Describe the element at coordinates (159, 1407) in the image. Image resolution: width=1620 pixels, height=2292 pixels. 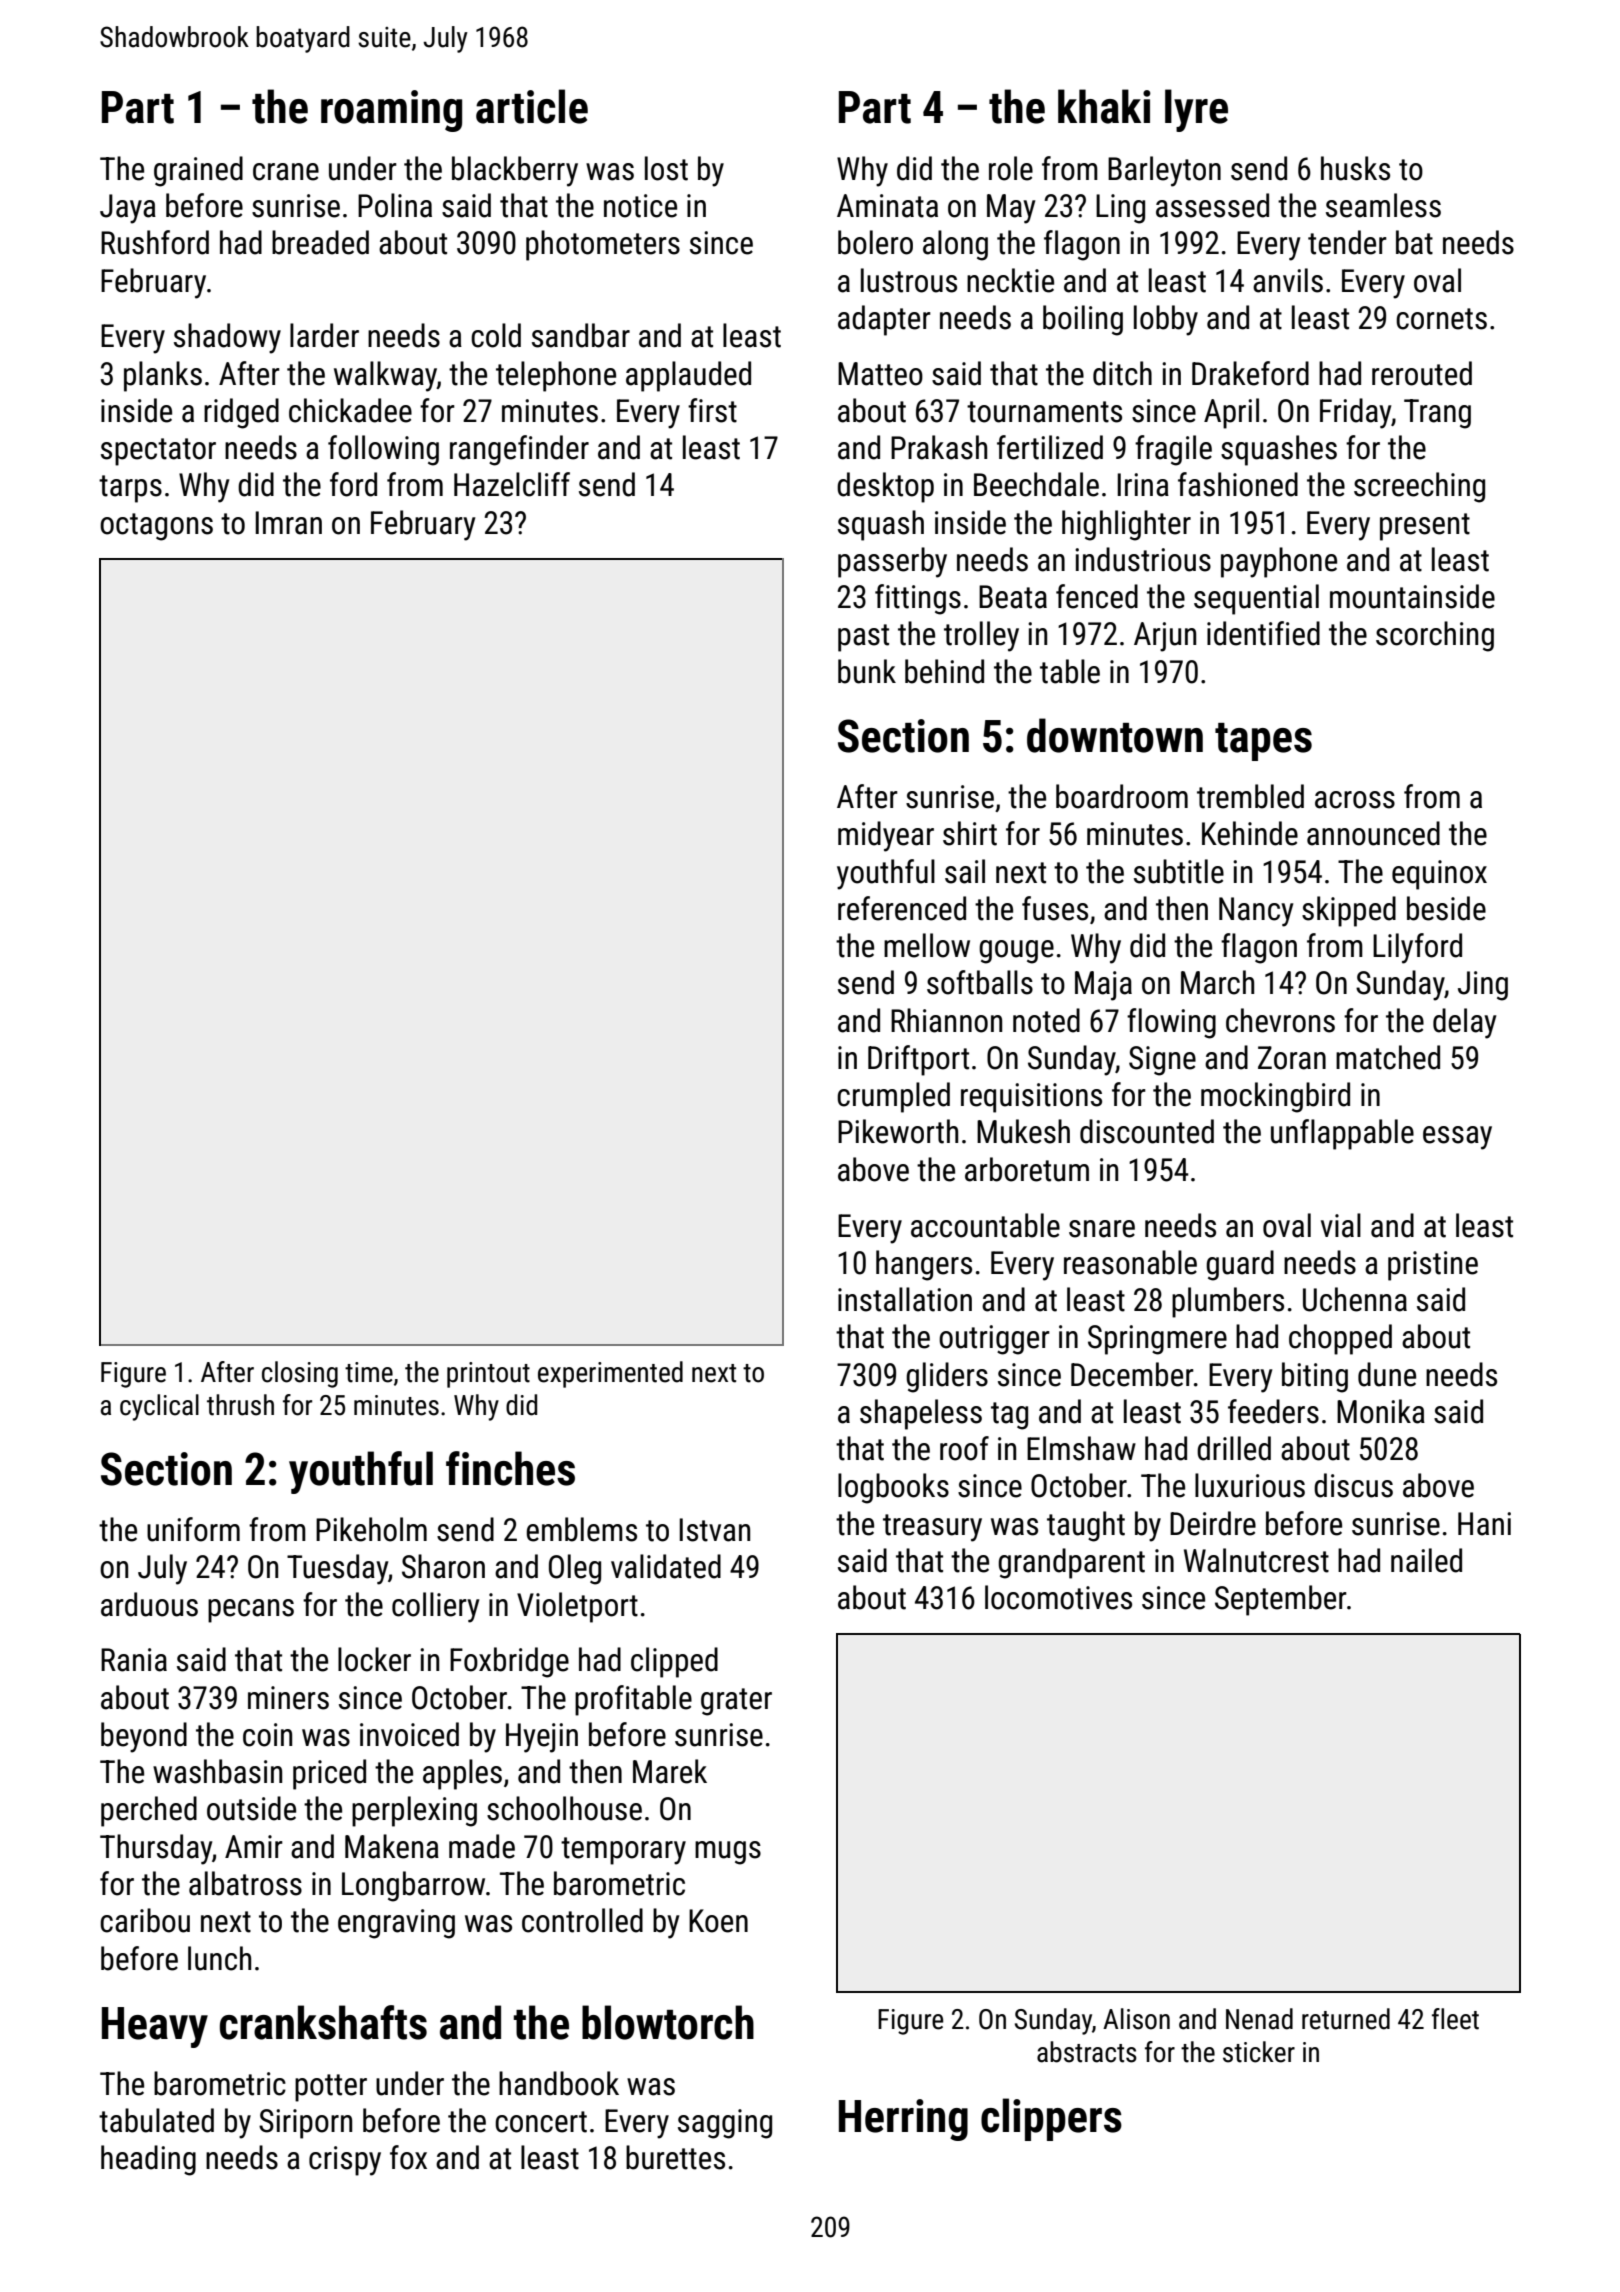
I see `cyclical` at that location.
